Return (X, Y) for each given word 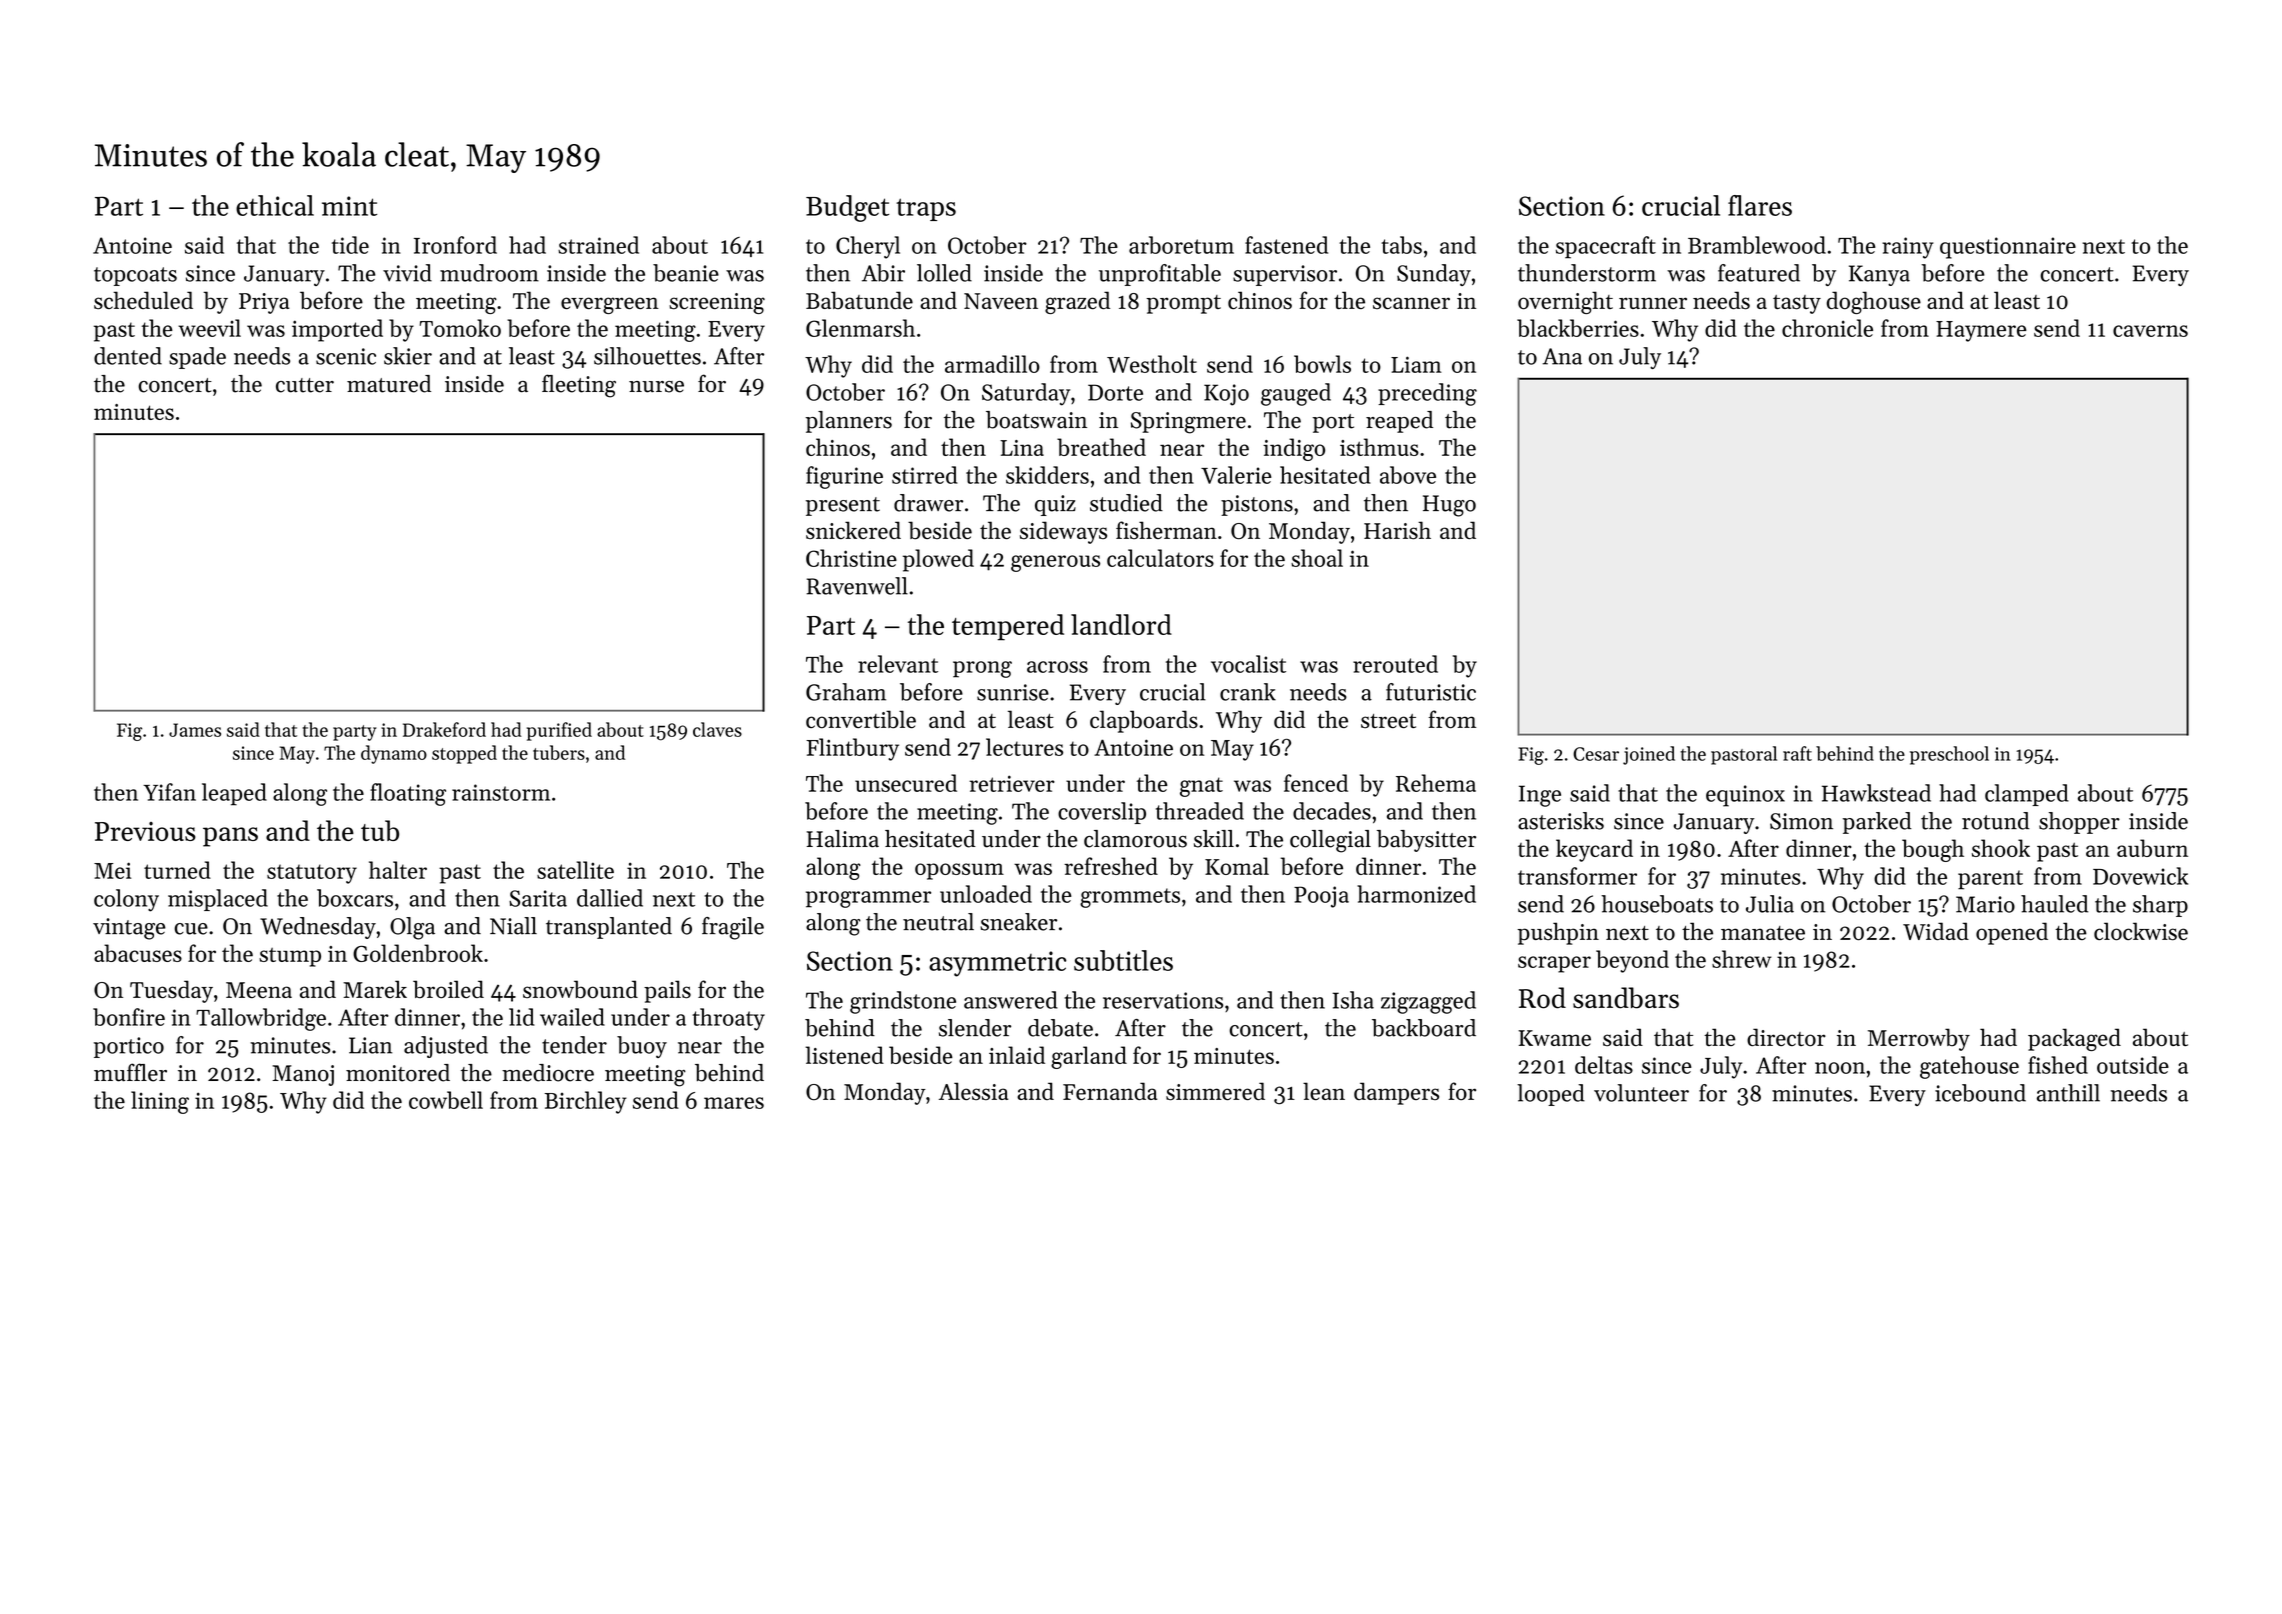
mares (734, 1103)
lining (160, 1102)
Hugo (1449, 506)
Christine (851, 558)
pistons (1257, 505)
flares (1760, 205)
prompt (1183, 304)
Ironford (455, 245)
